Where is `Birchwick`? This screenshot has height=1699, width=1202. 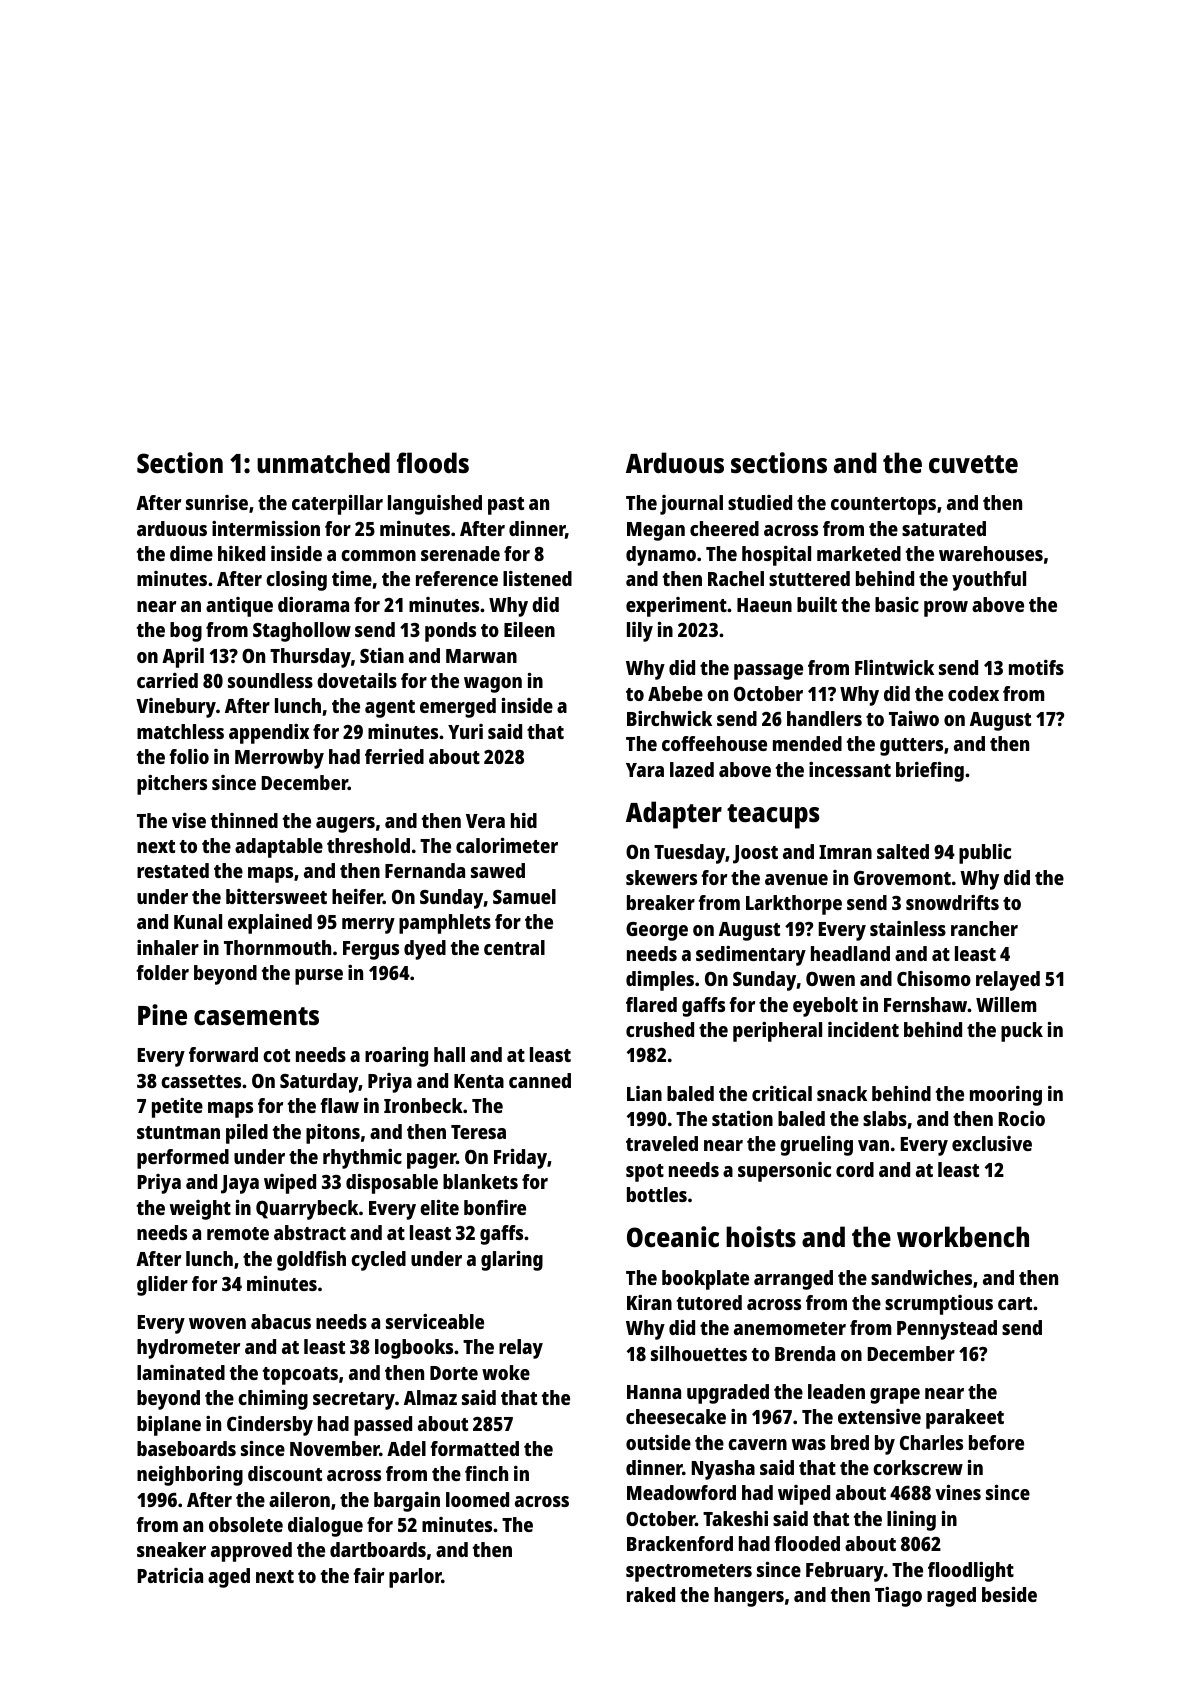 Birchwick is located at coordinates (669, 718).
